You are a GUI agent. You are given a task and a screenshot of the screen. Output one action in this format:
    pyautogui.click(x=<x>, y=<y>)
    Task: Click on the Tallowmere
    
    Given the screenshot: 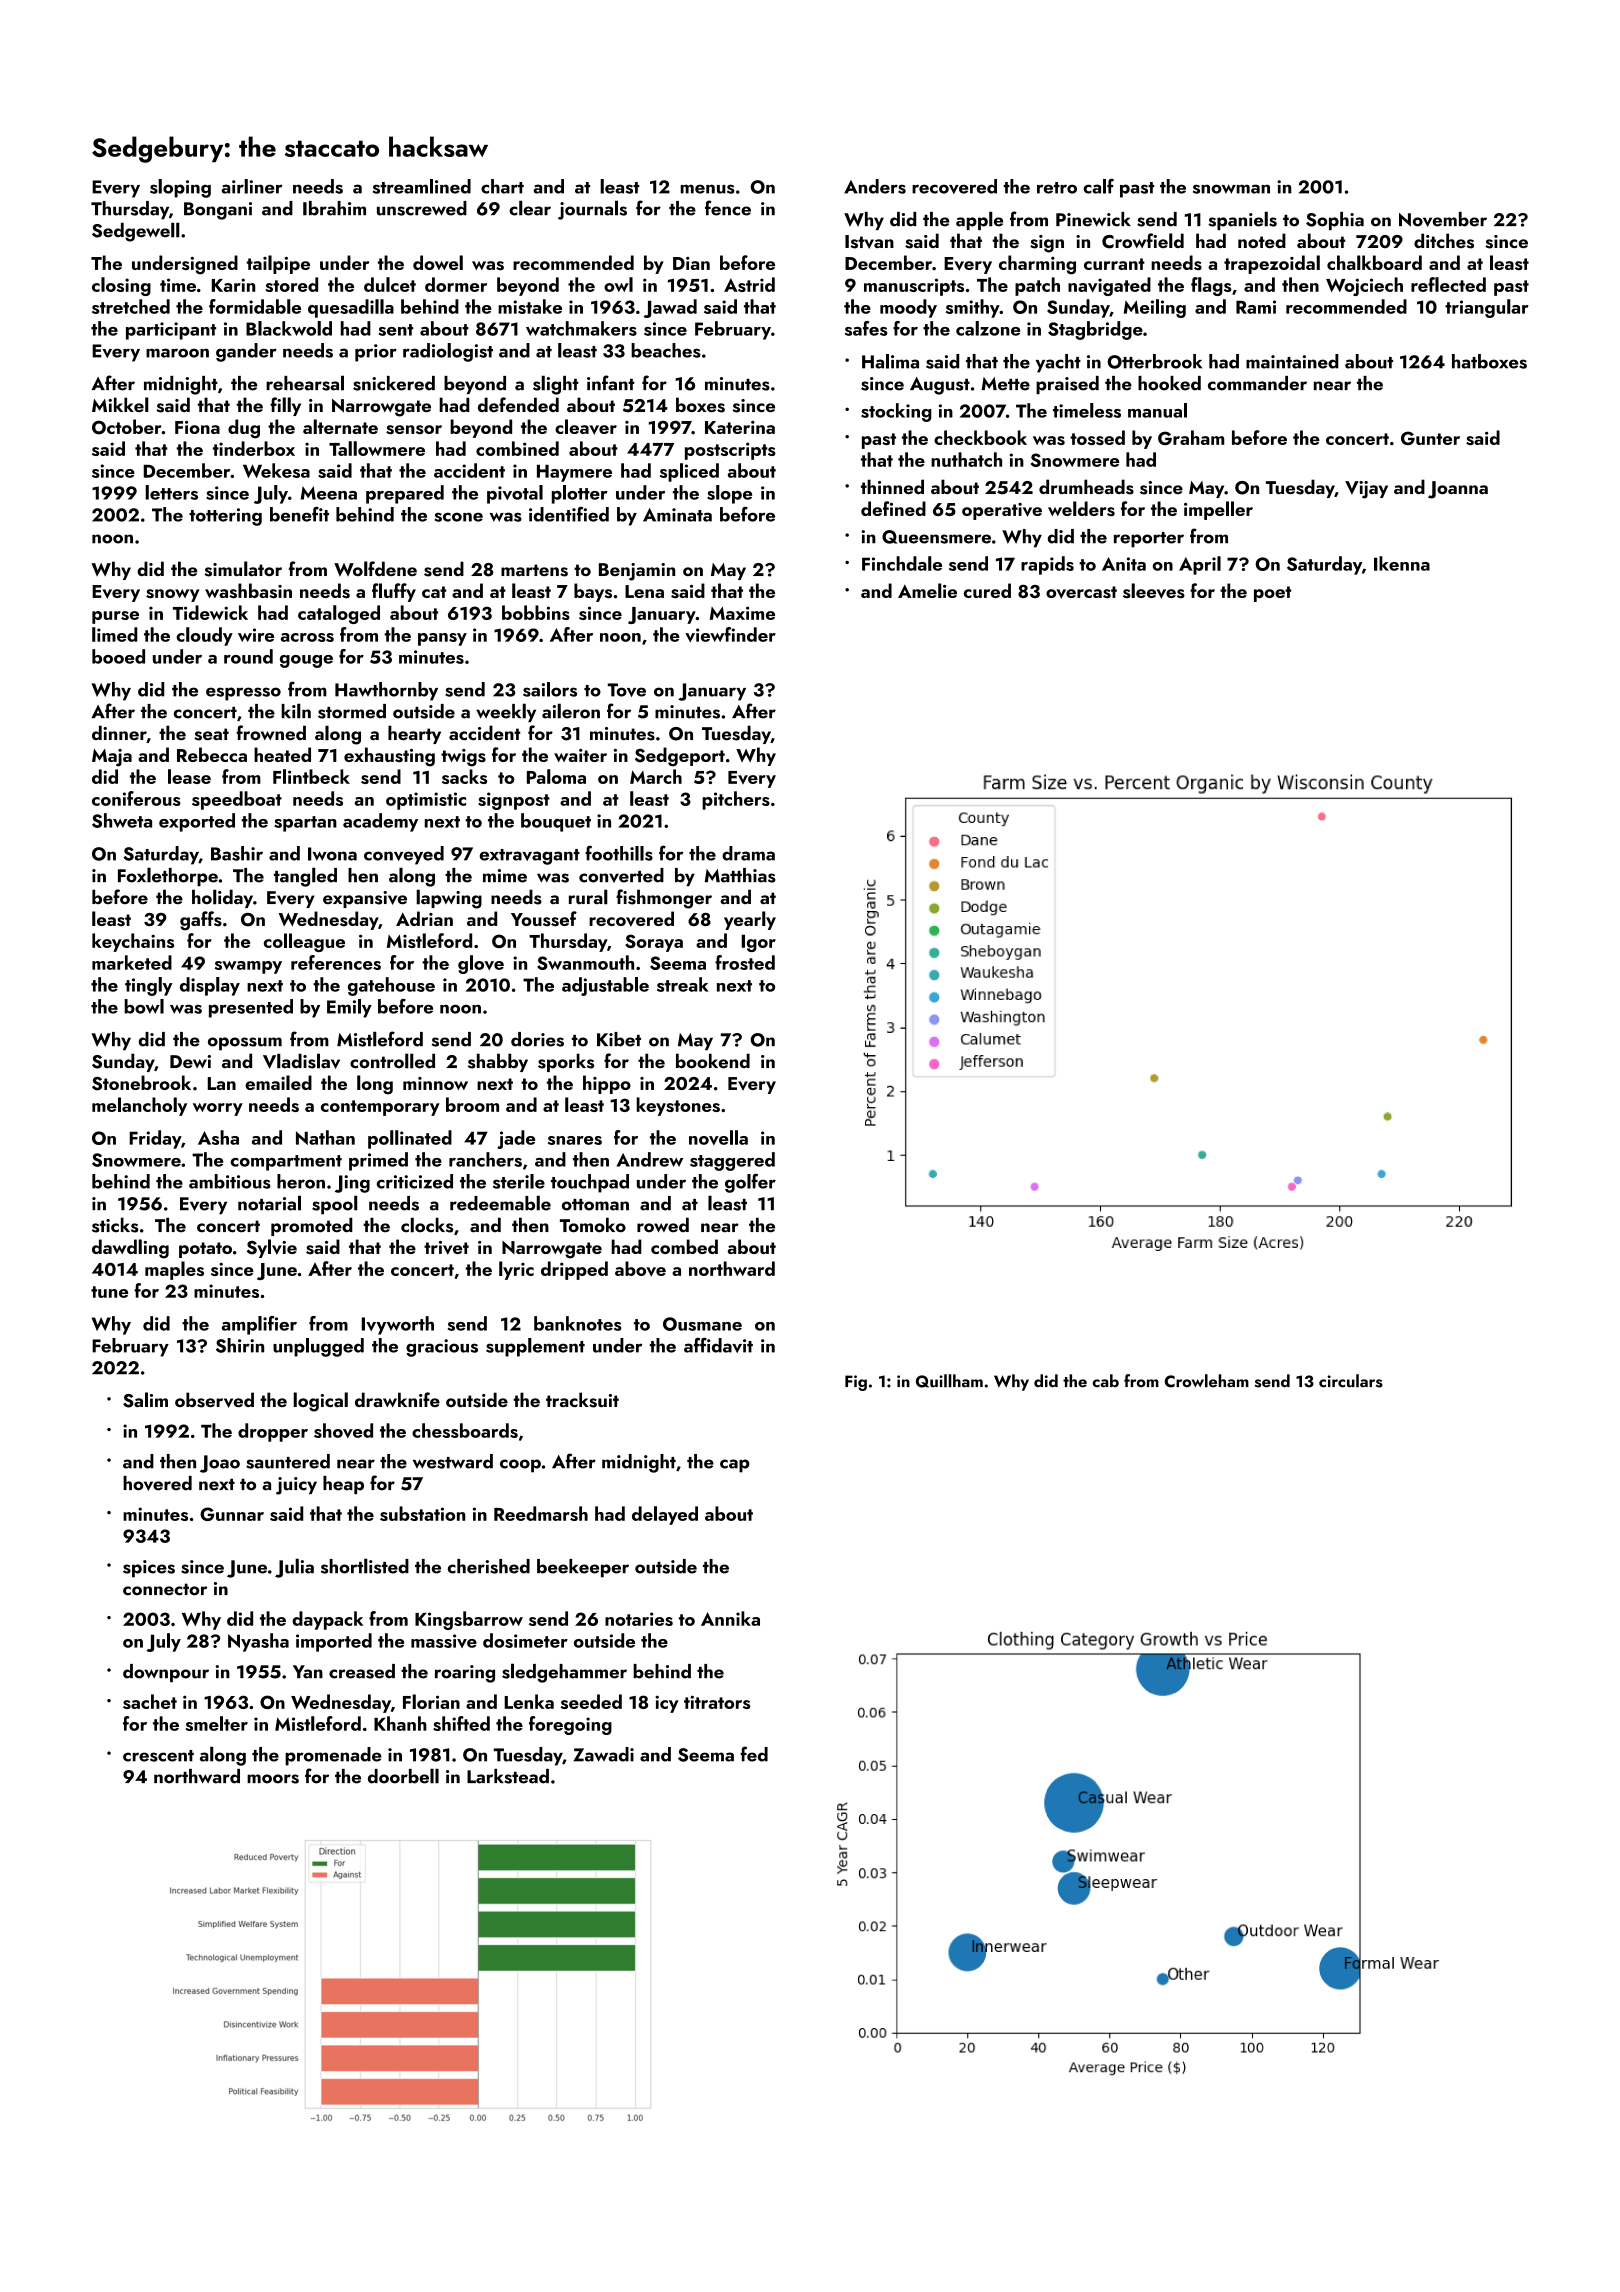 What is the action you would take?
    pyautogui.click(x=377, y=448)
